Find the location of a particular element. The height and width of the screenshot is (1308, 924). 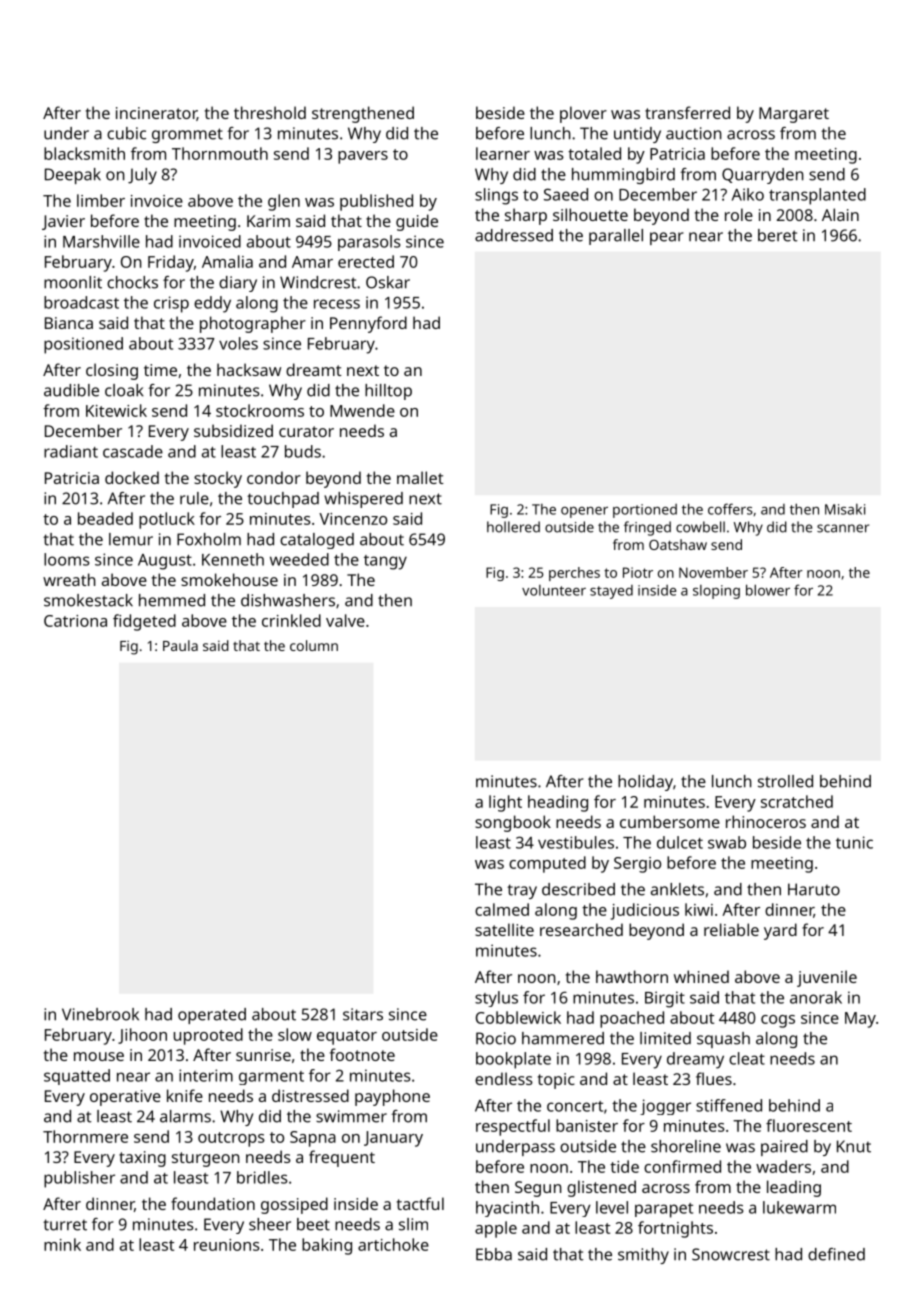

Ebba is located at coordinates (494, 1254).
